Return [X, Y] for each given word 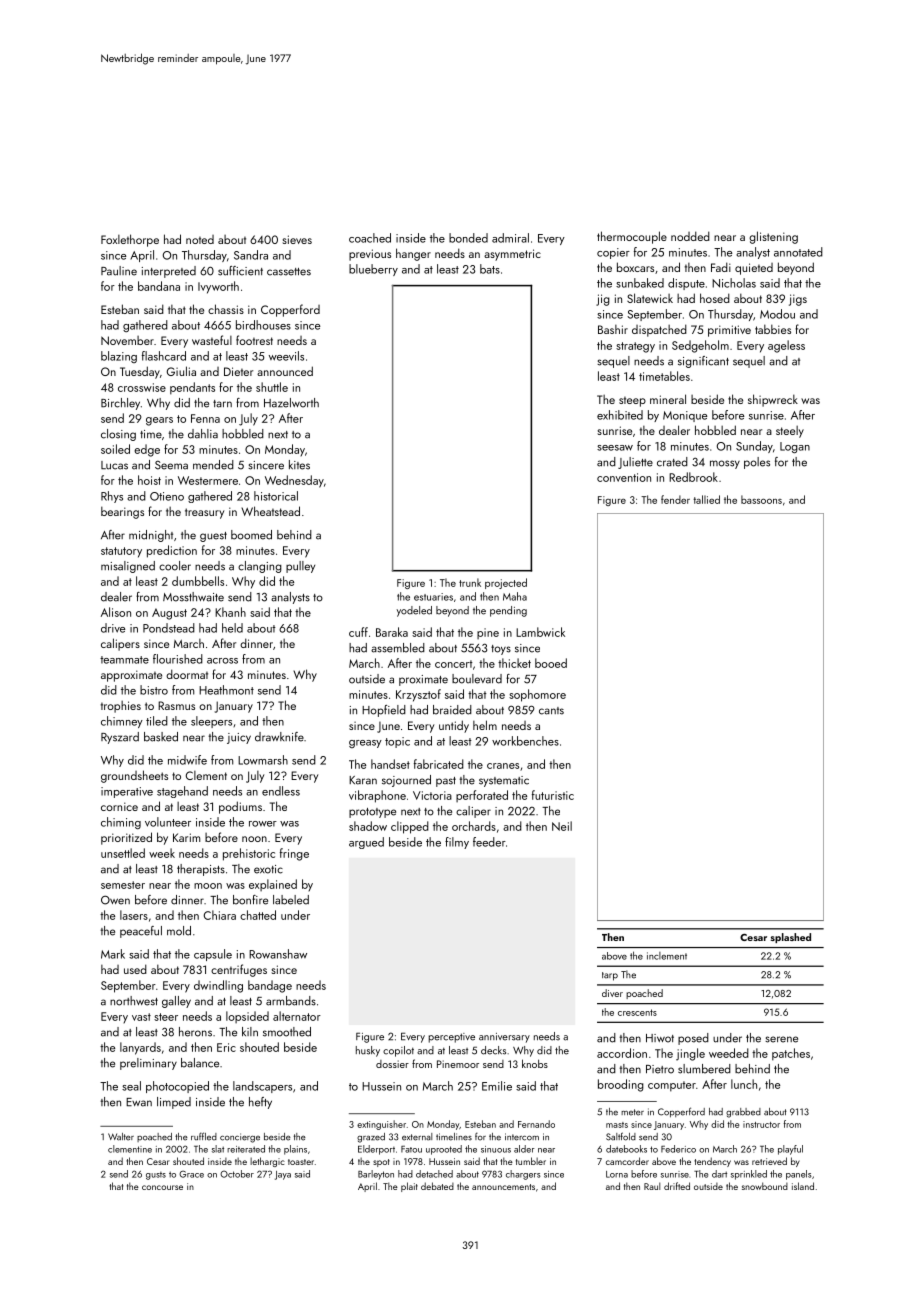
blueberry [373, 270]
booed [551, 663]
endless [281, 791]
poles [757, 463]
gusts [156, 1176]
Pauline [119, 271]
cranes [503, 766]
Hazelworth [291, 403]
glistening [773, 237]
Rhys [112, 497]
